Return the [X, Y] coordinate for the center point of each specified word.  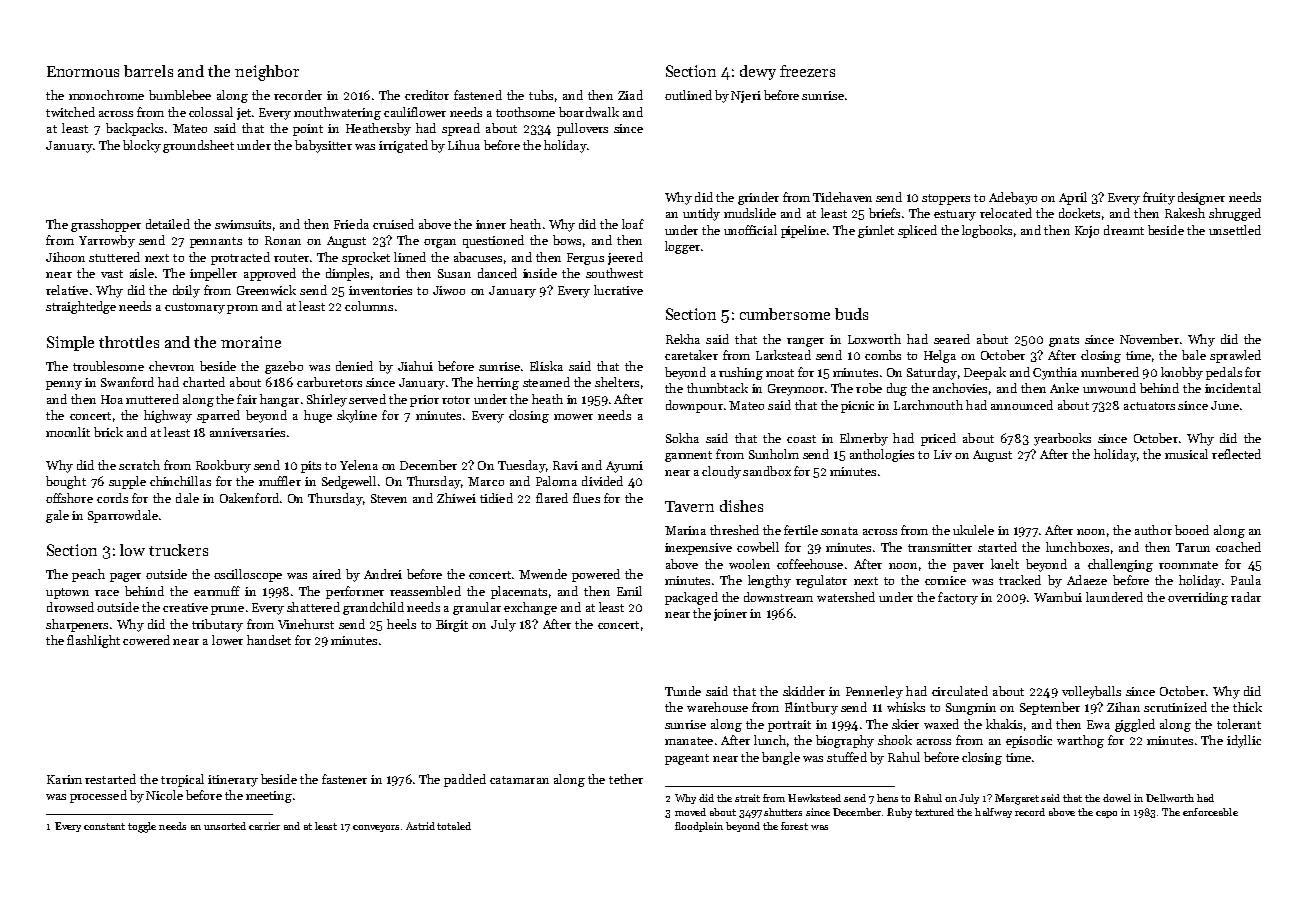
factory [958, 598]
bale [1194, 355]
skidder [804, 691]
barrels [148, 71]
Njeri [746, 97]
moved [690, 812]
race [107, 593]
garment [688, 456]
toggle [142, 827]
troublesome [108, 366]
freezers [807, 71]
